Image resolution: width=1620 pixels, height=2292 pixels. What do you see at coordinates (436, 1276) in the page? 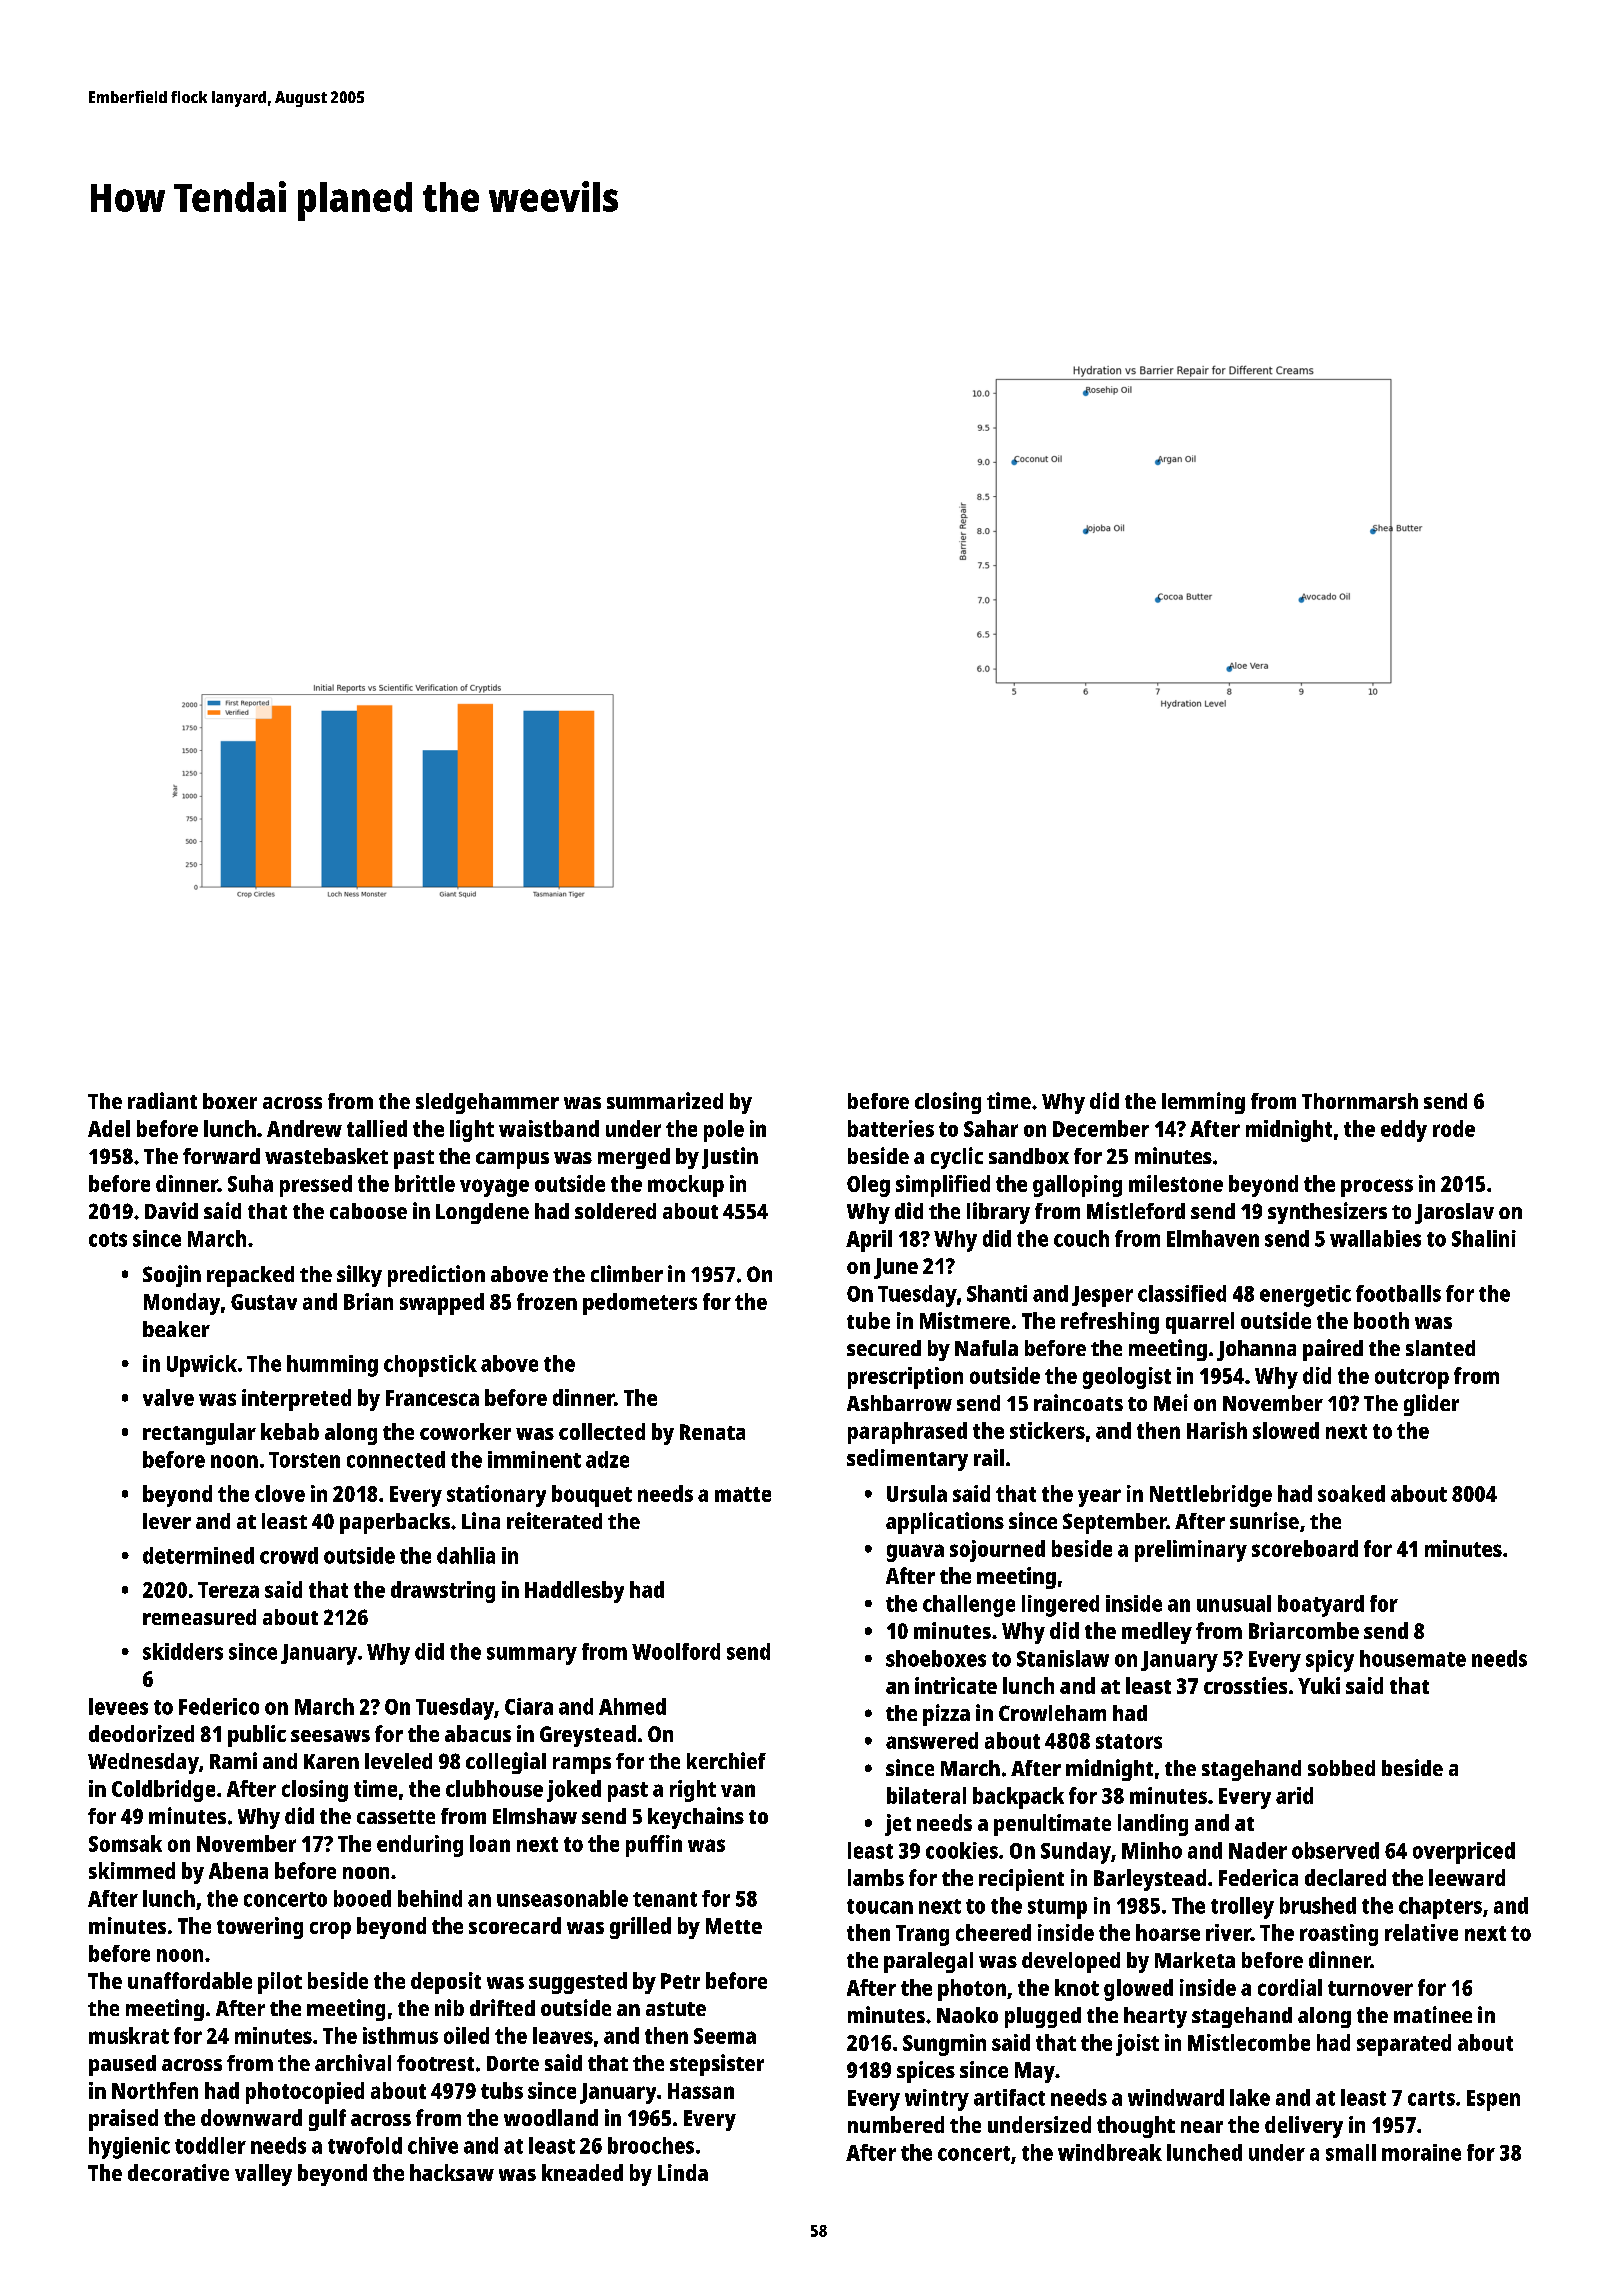
I see `prediction` at bounding box center [436, 1276].
